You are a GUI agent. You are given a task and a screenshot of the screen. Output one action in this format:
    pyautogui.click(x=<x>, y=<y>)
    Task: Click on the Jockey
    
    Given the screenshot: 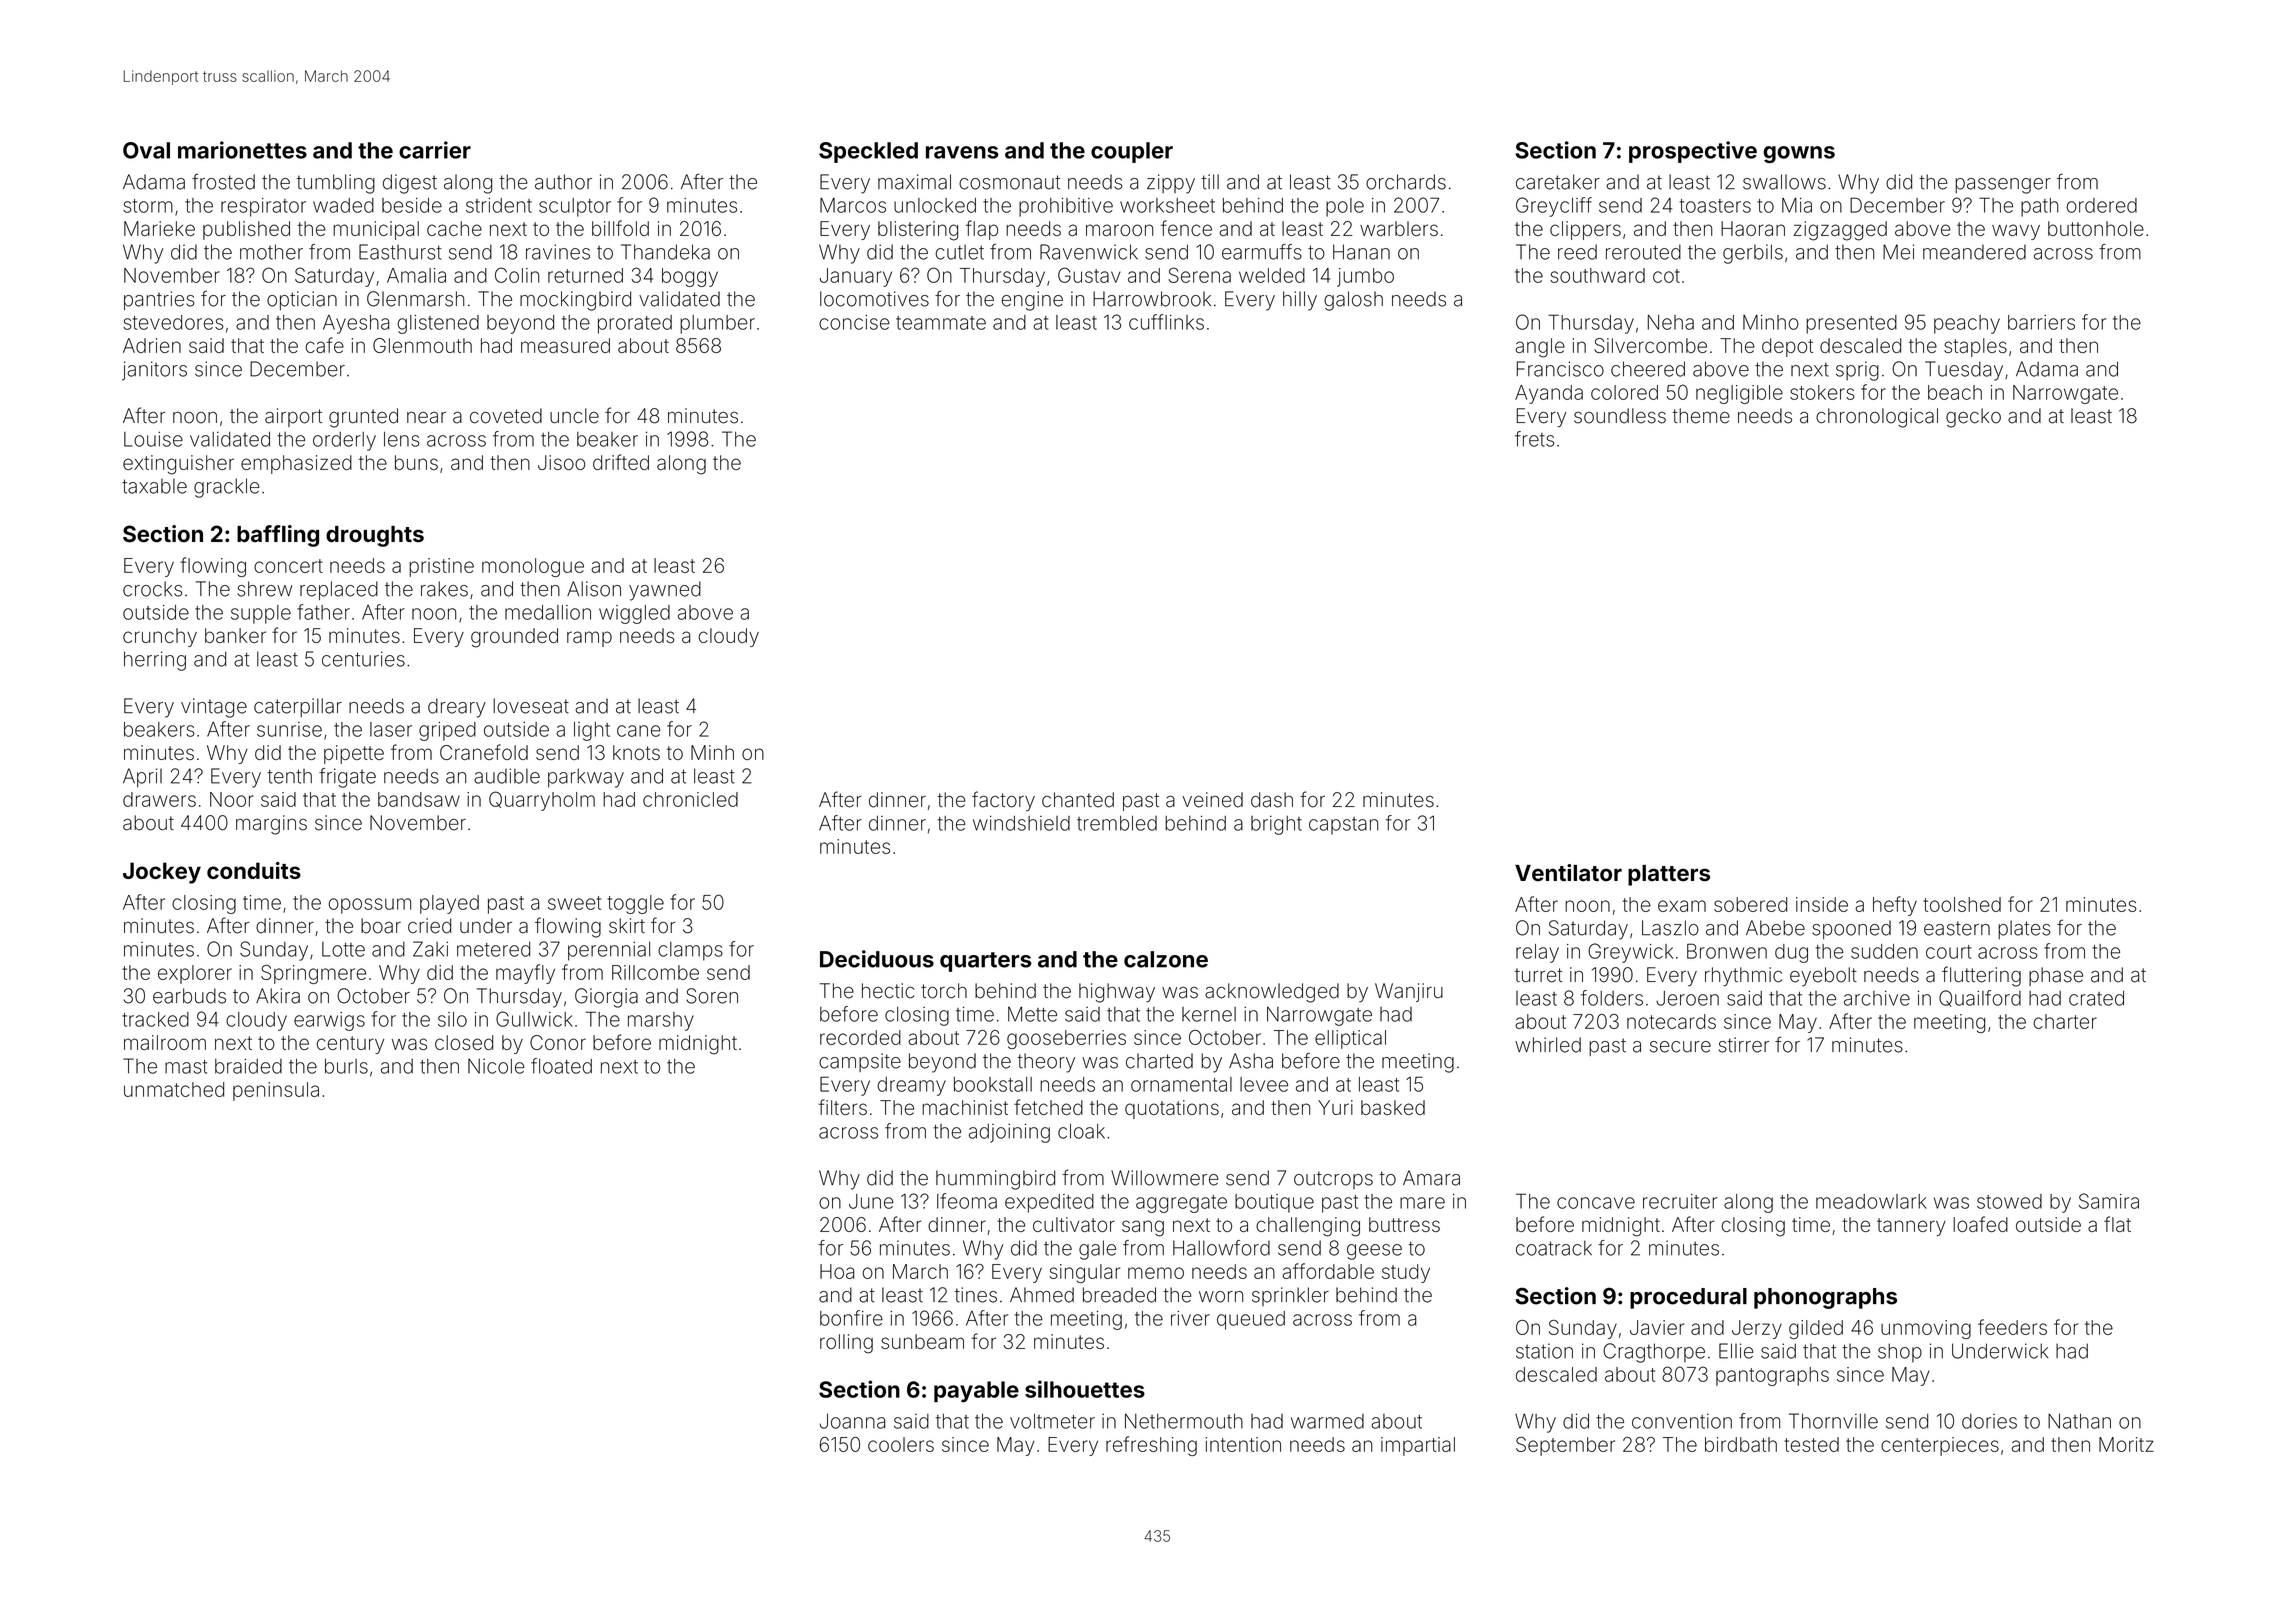 What is the action you would take?
    pyautogui.click(x=162, y=873)
